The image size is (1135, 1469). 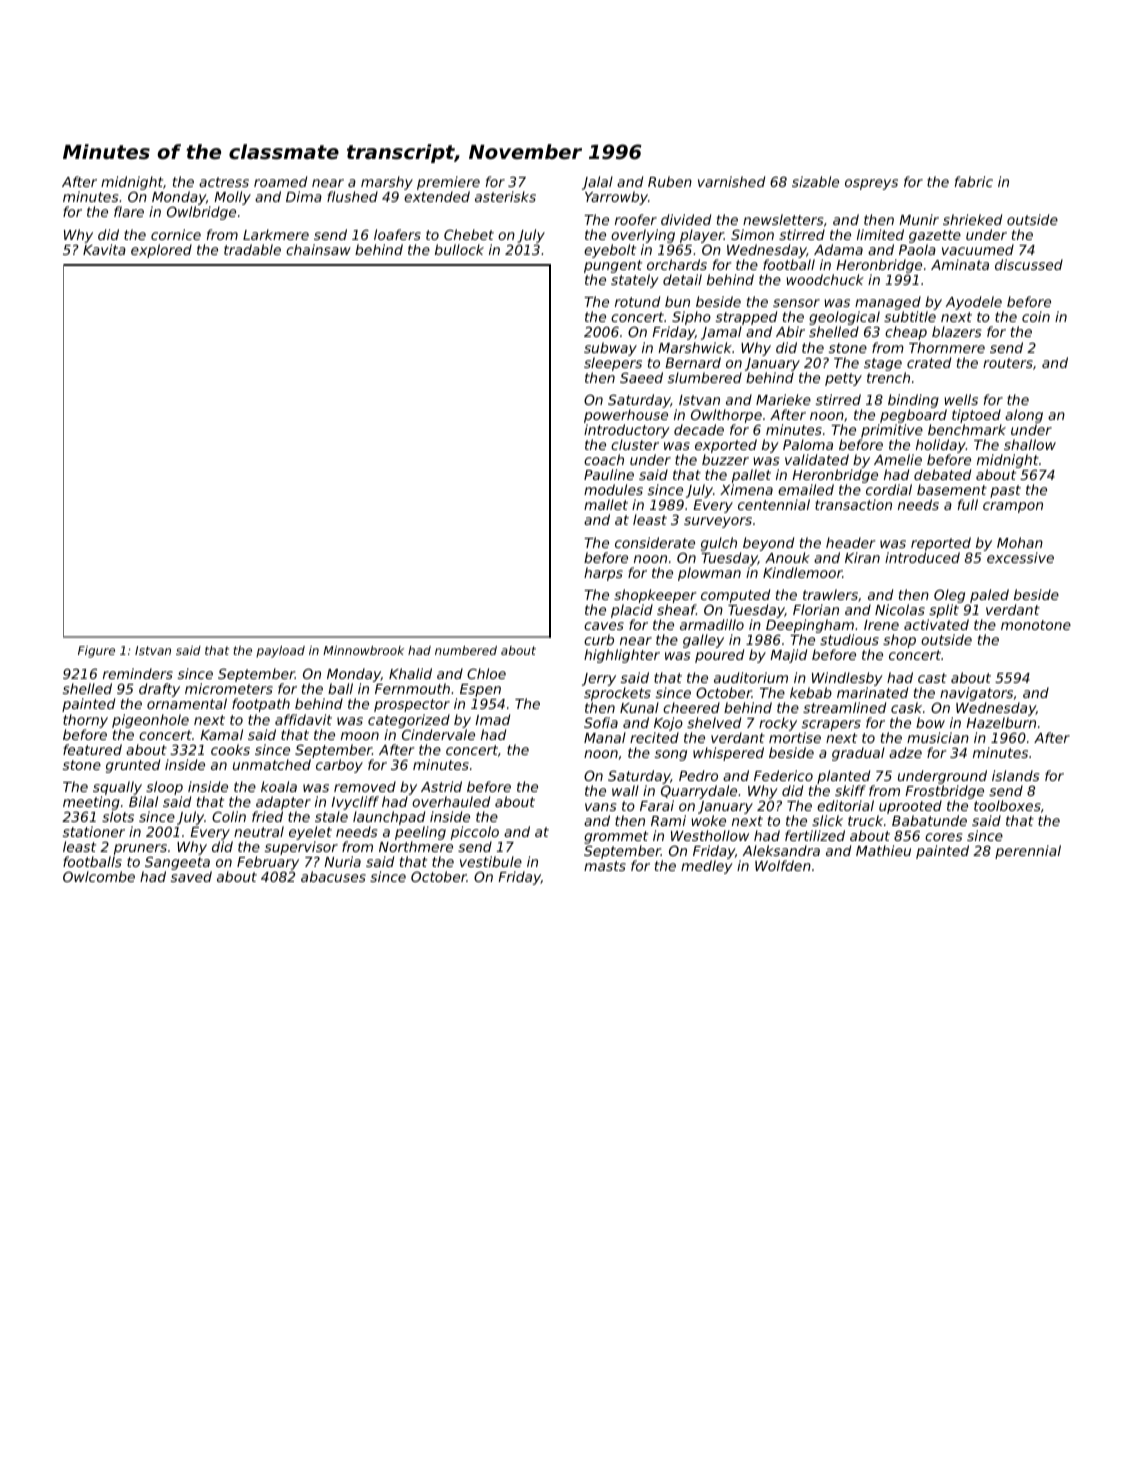 I want to click on fabric, so click(x=974, y=181).
